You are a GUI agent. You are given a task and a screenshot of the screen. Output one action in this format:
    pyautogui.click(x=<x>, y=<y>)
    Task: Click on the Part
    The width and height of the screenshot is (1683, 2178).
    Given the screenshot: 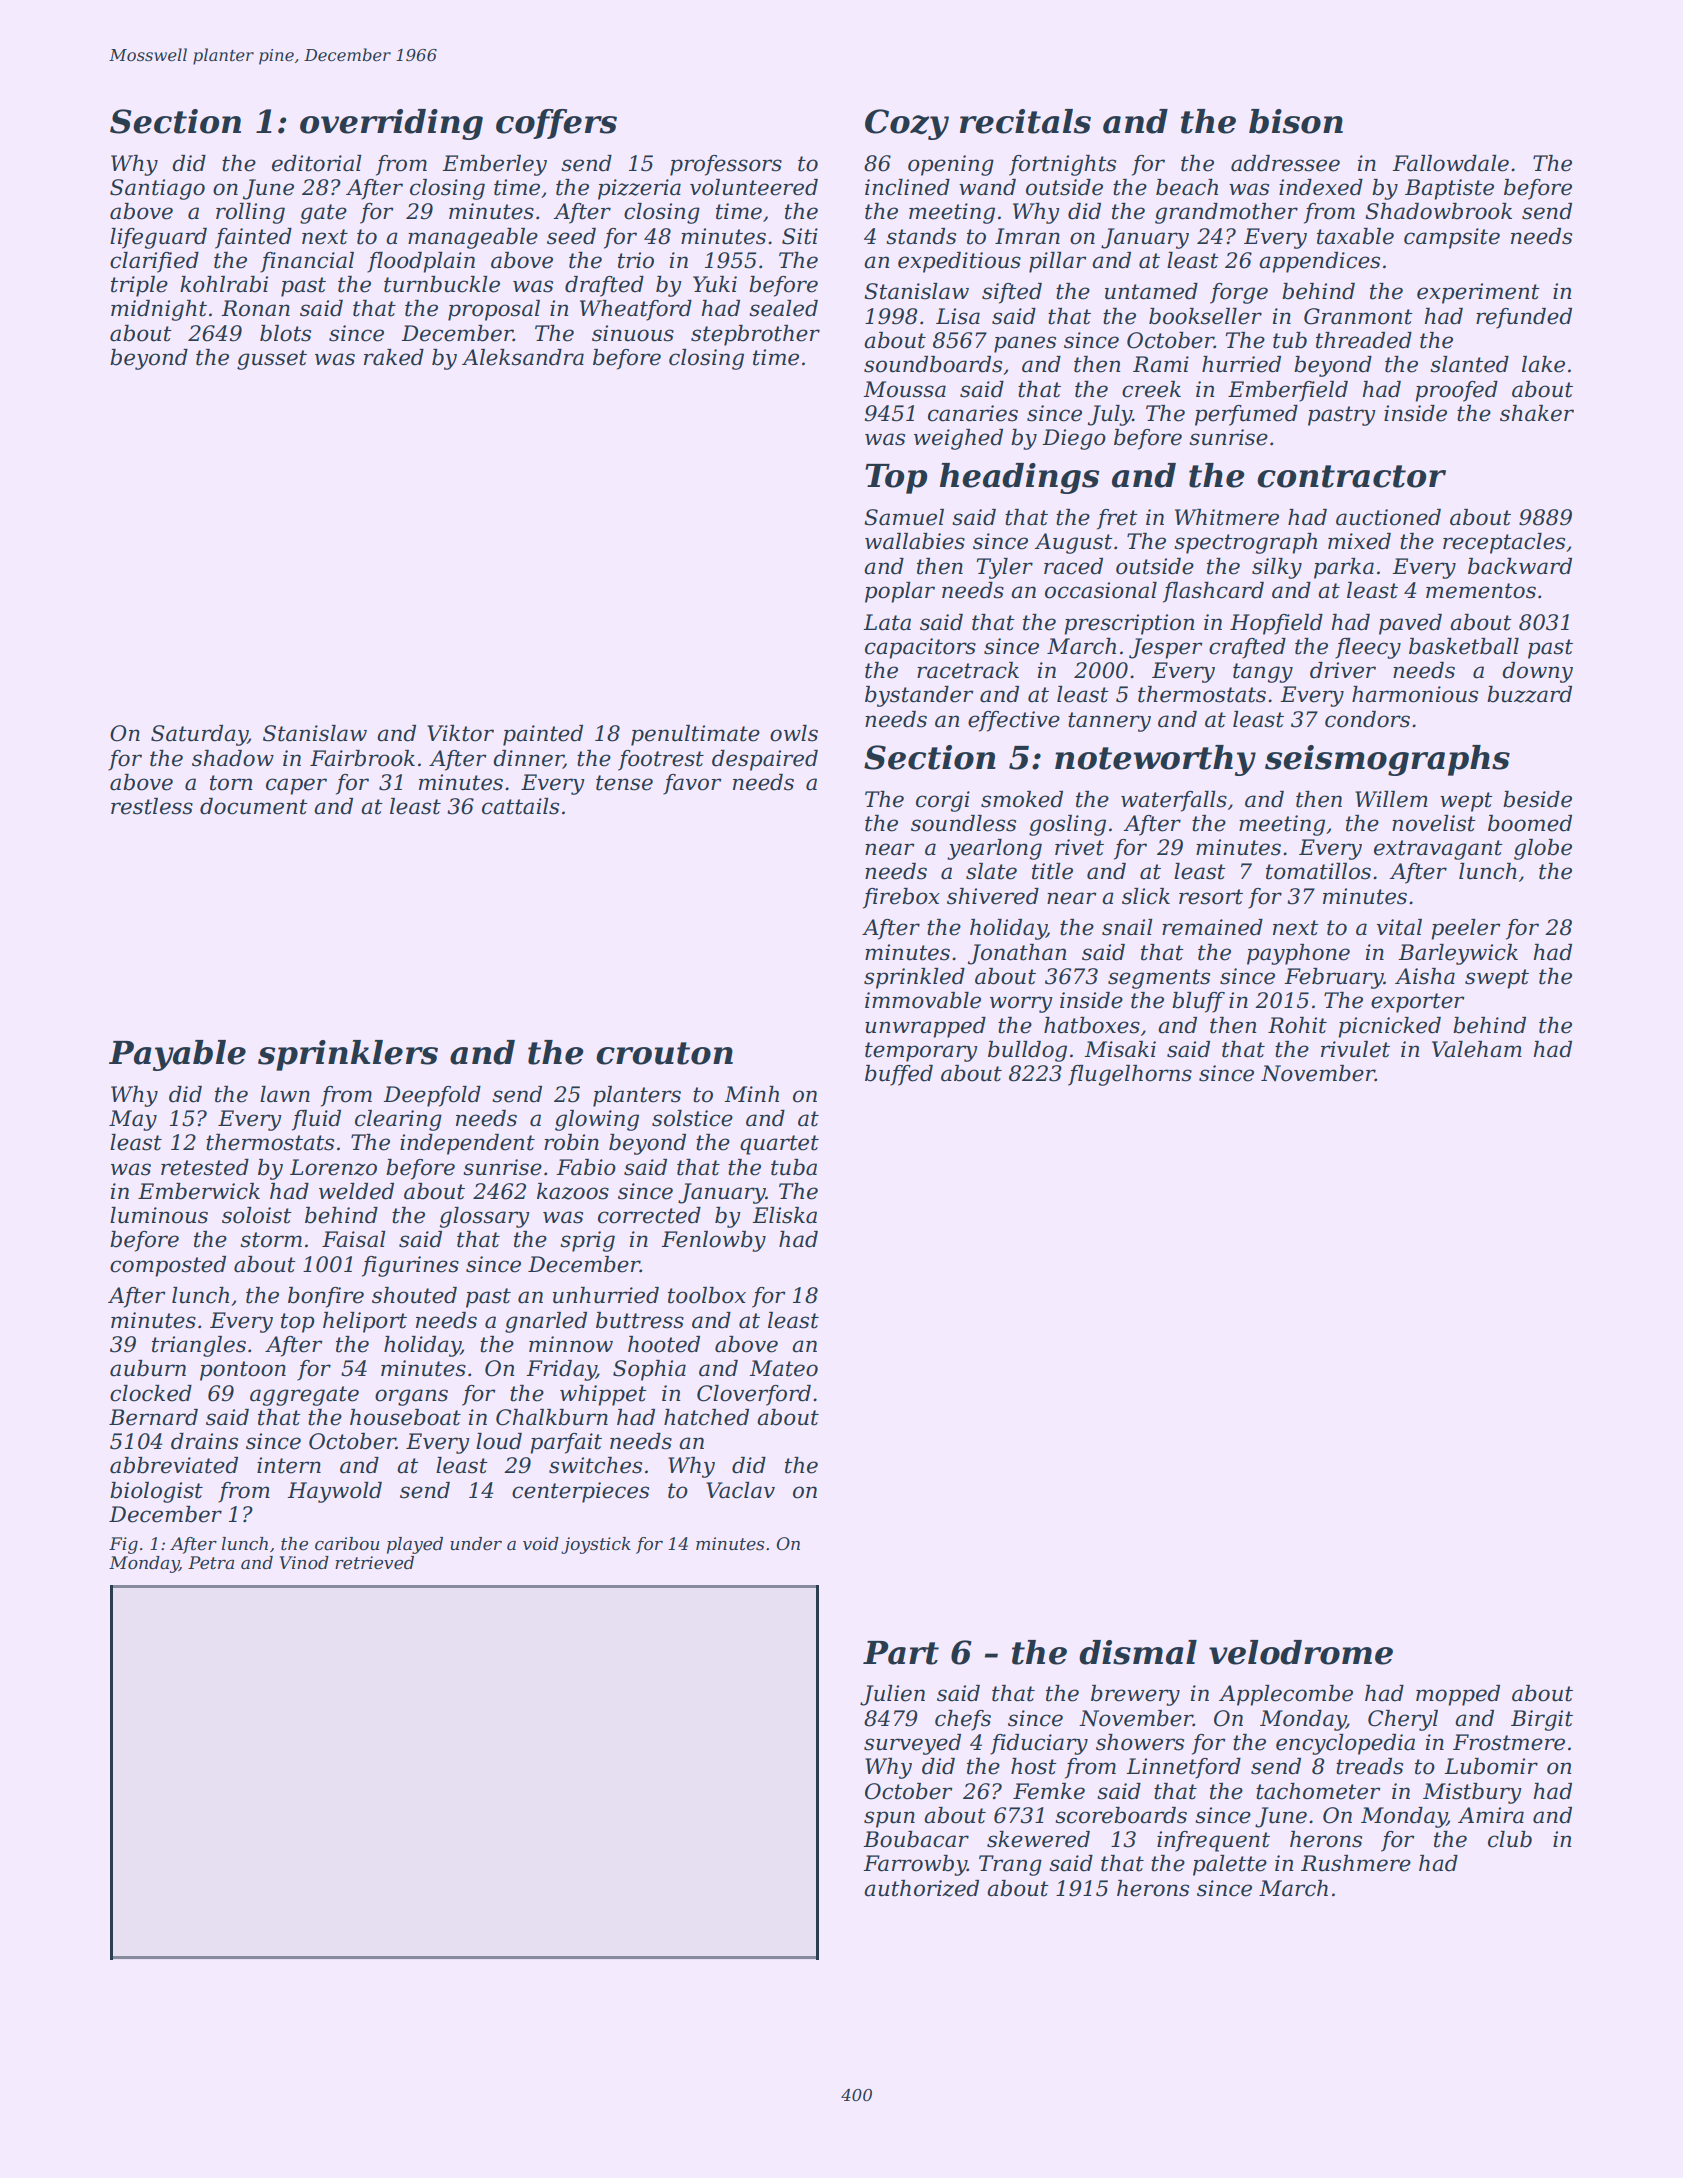 What is the action you would take?
    pyautogui.click(x=901, y=1653)
